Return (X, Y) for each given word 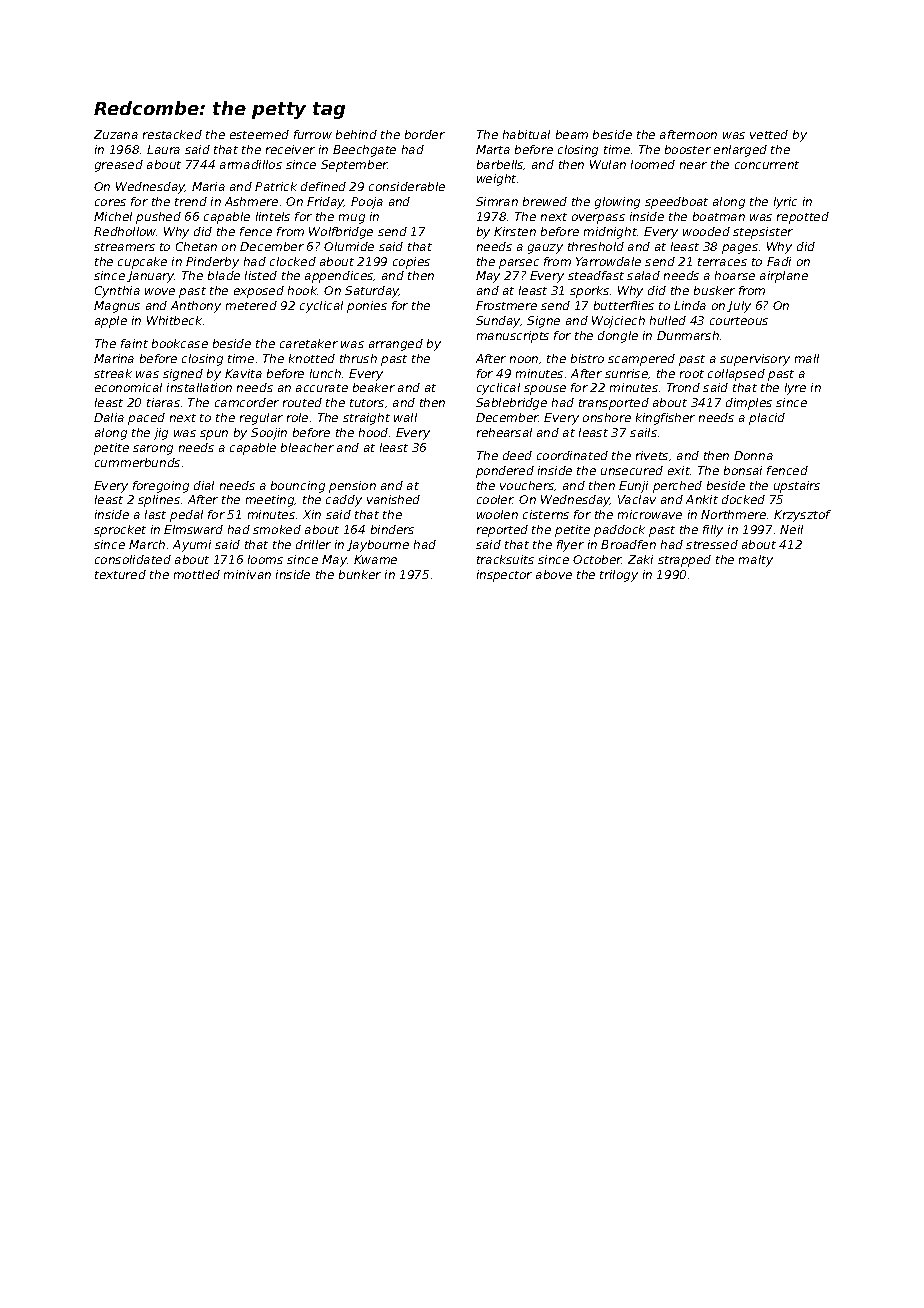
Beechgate (364, 151)
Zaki (640, 559)
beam (572, 134)
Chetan (196, 246)
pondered (505, 472)
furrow (313, 134)
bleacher (307, 447)
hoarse (735, 275)
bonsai (743, 470)
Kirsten (515, 231)
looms (265, 559)
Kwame (375, 559)
